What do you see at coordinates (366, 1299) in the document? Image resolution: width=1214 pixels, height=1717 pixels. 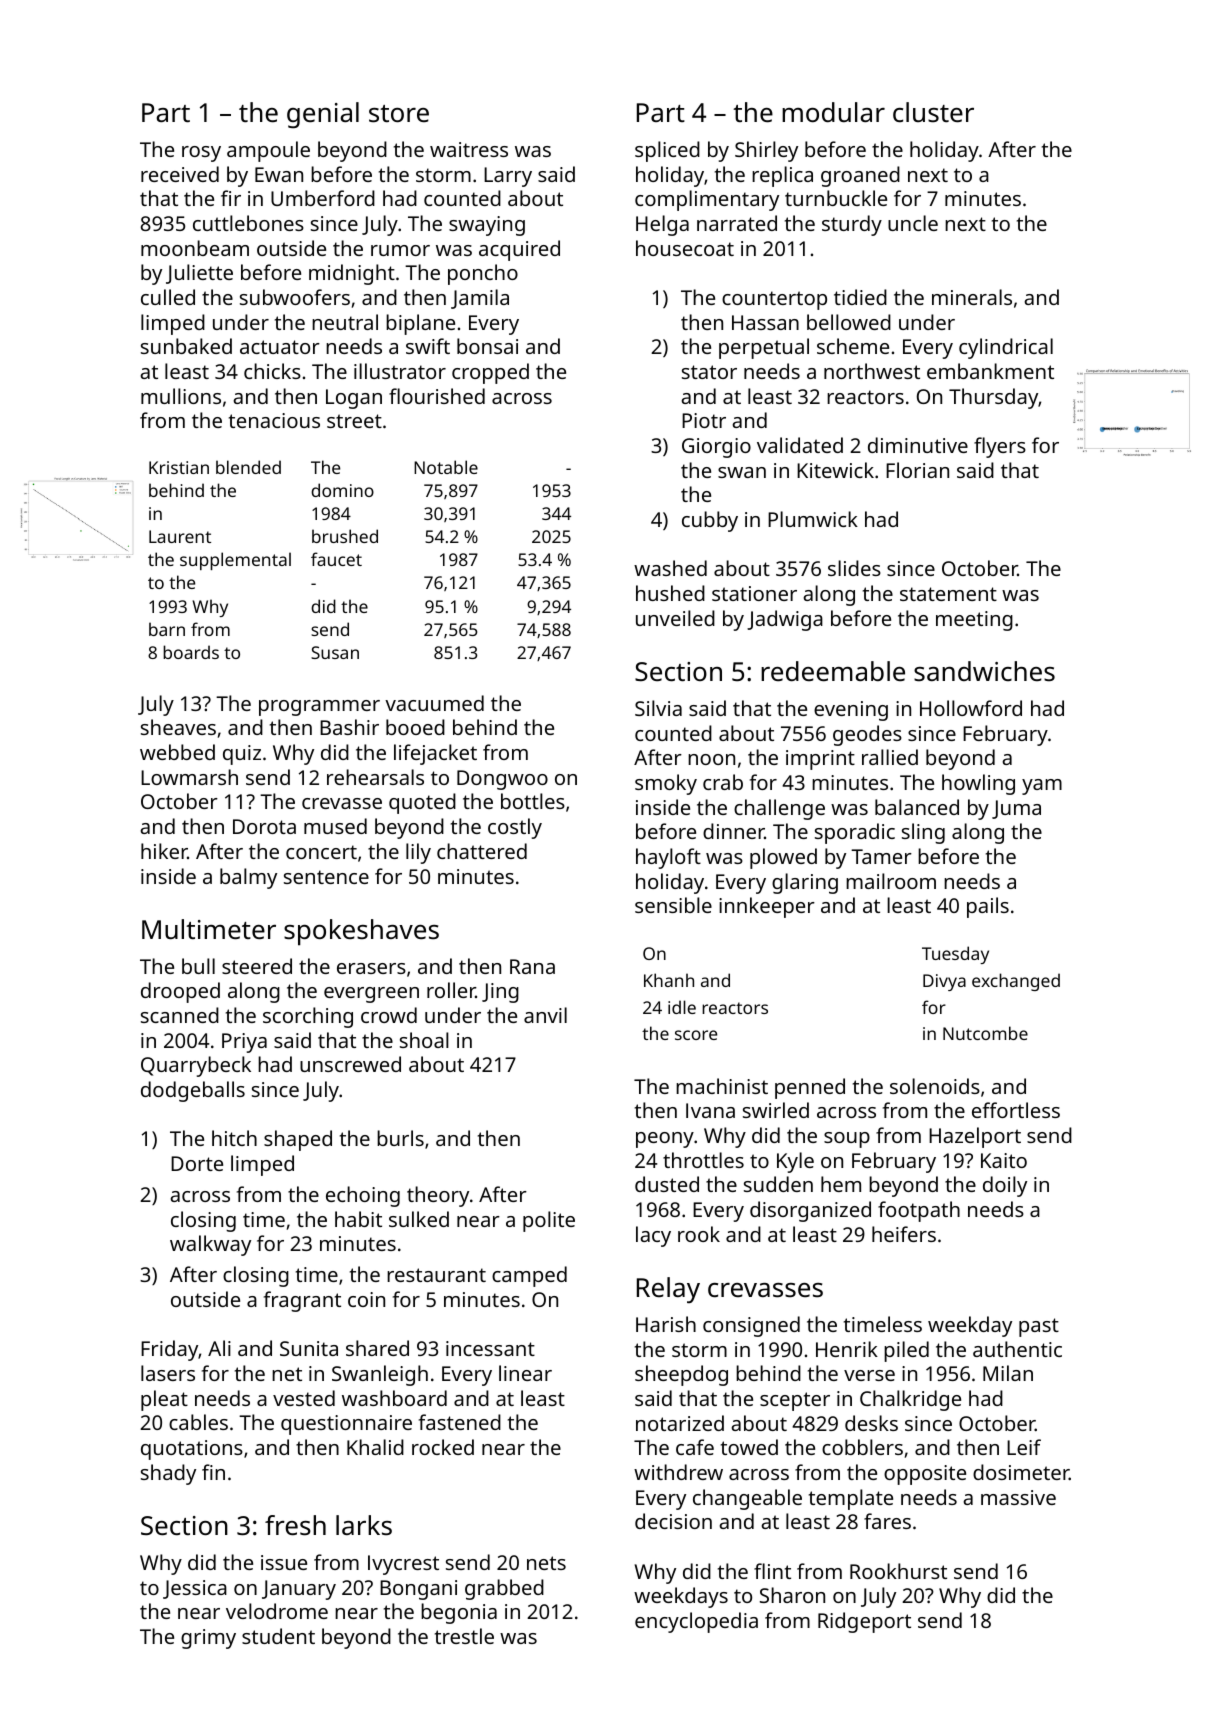 I see `coin` at bounding box center [366, 1299].
